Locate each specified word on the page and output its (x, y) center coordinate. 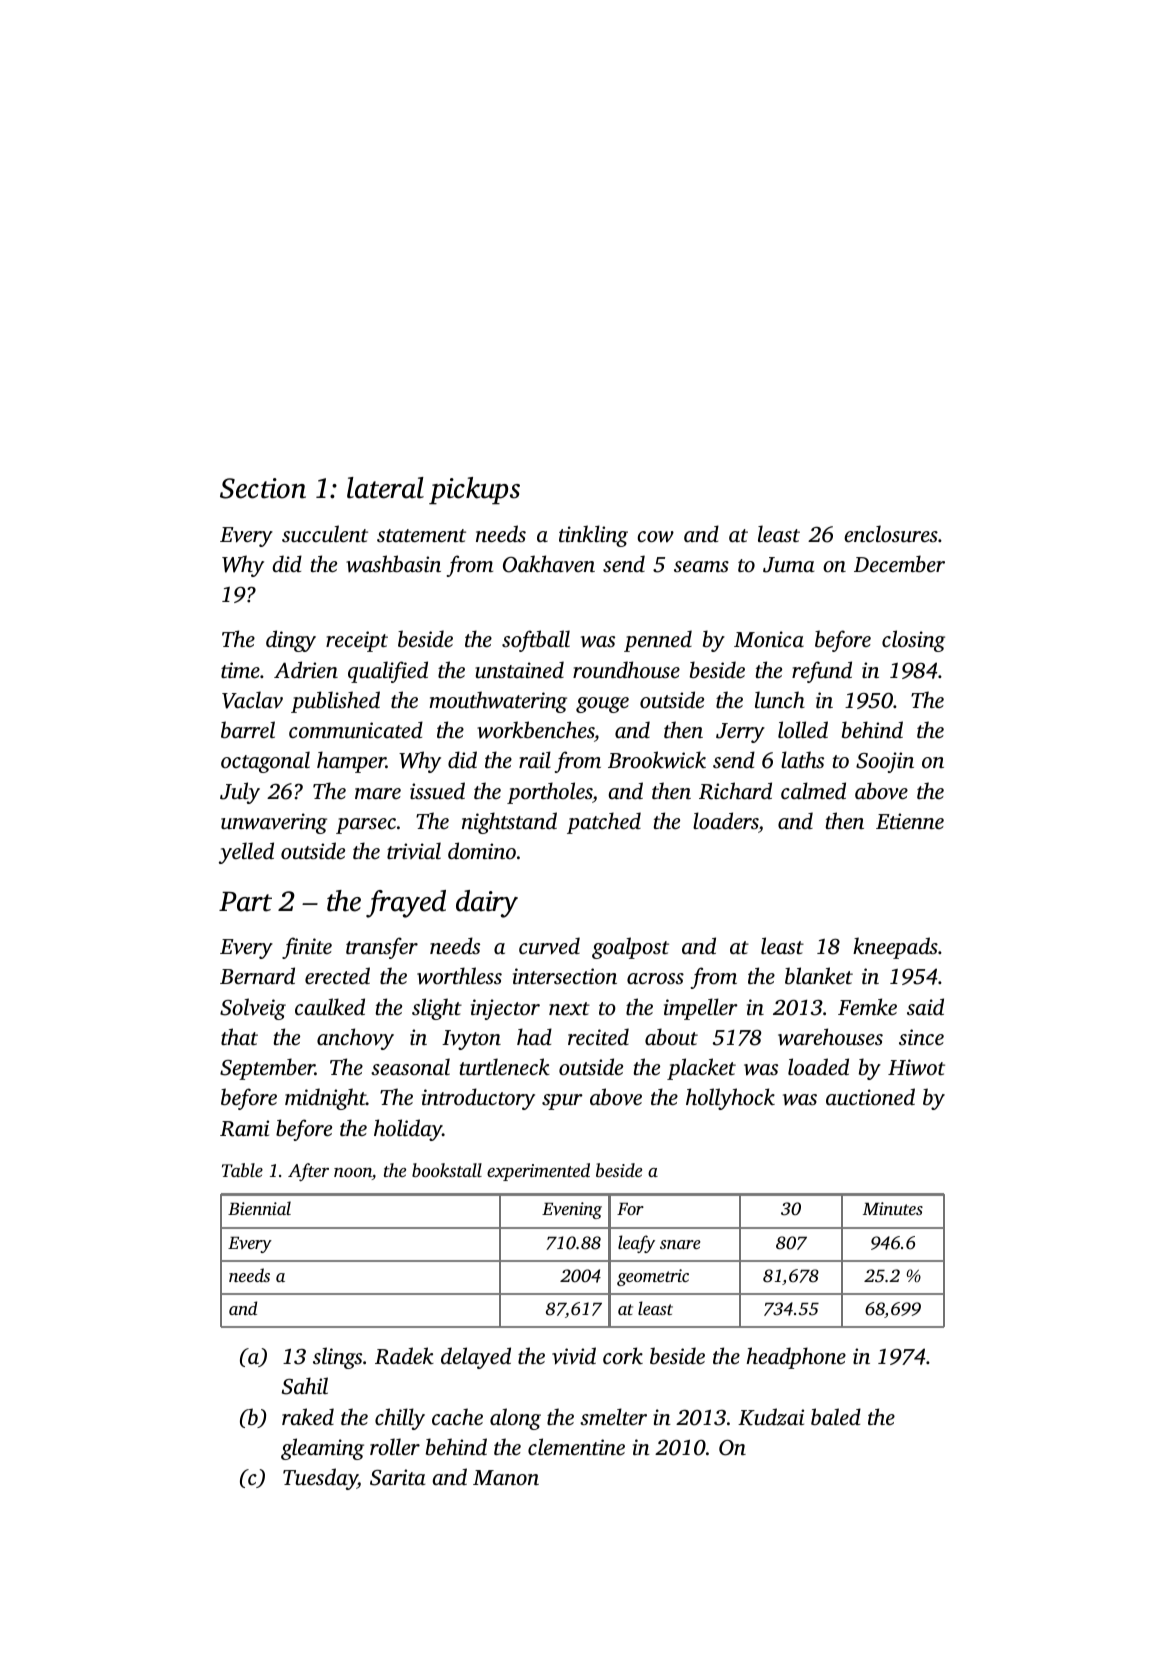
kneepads (895, 948)
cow (656, 537)
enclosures (891, 533)
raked (308, 1416)
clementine (576, 1446)
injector (505, 1009)
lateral (385, 488)
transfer (382, 948)
